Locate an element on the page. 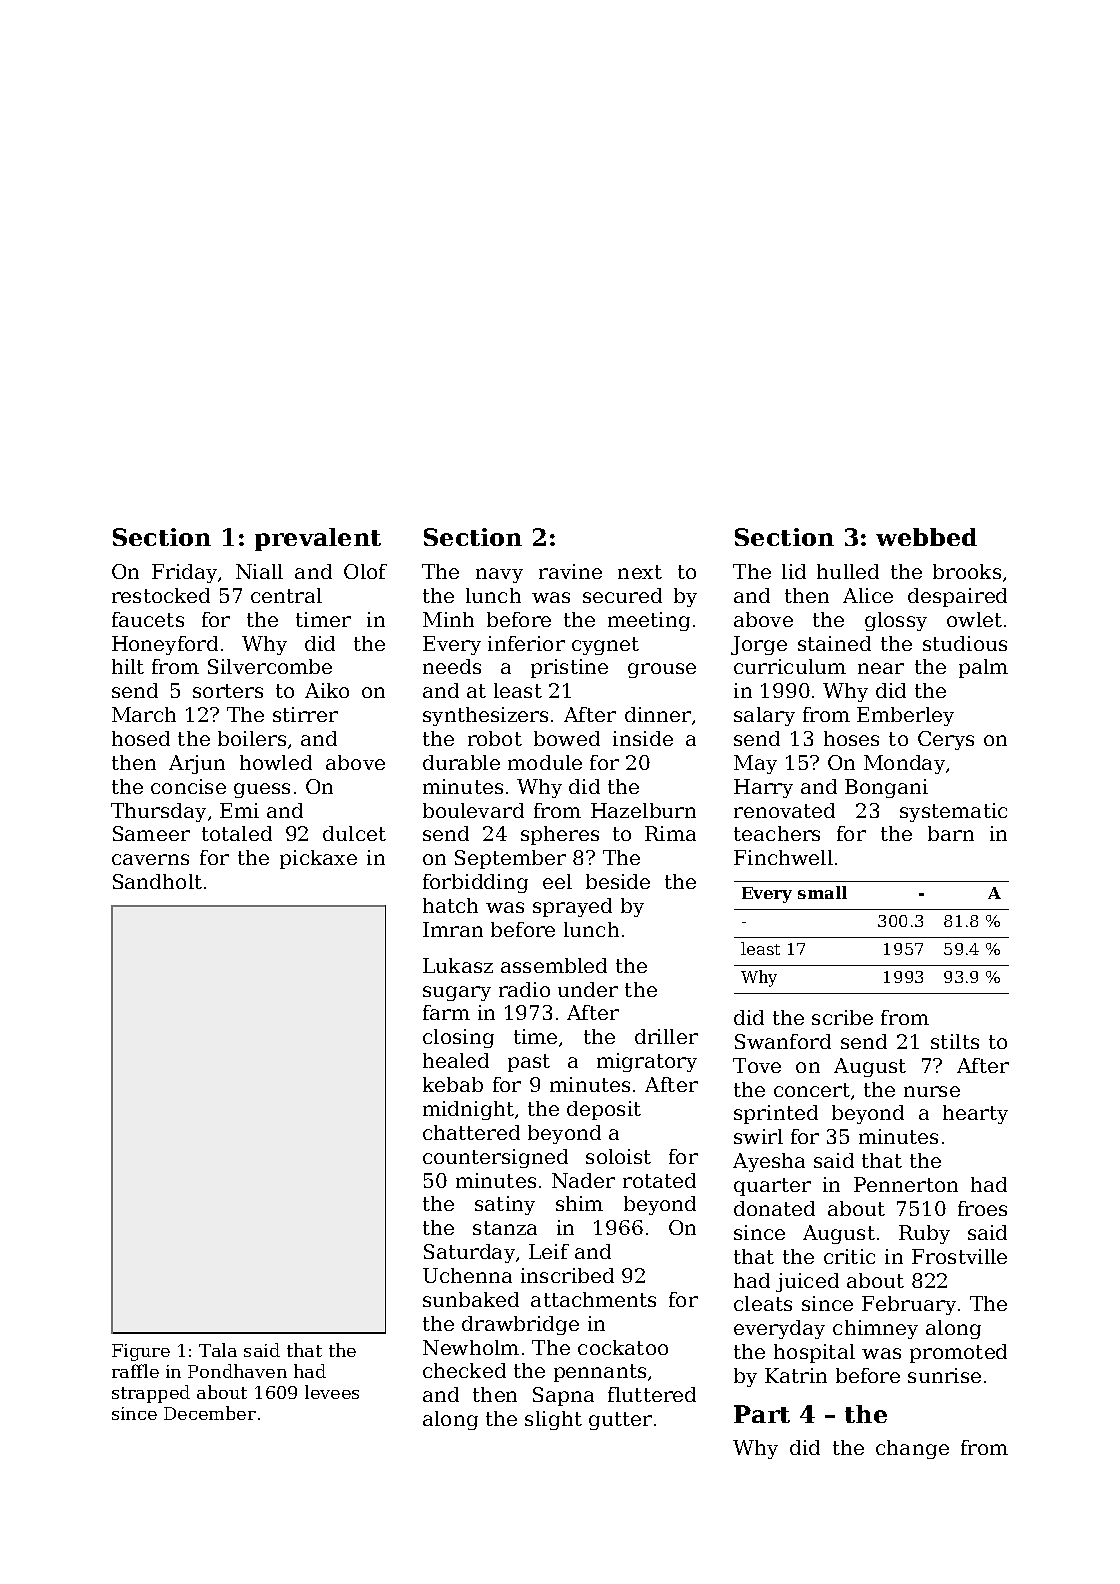 The image size is (1120, 1584). webbed is located at coordinates (926, 537).
